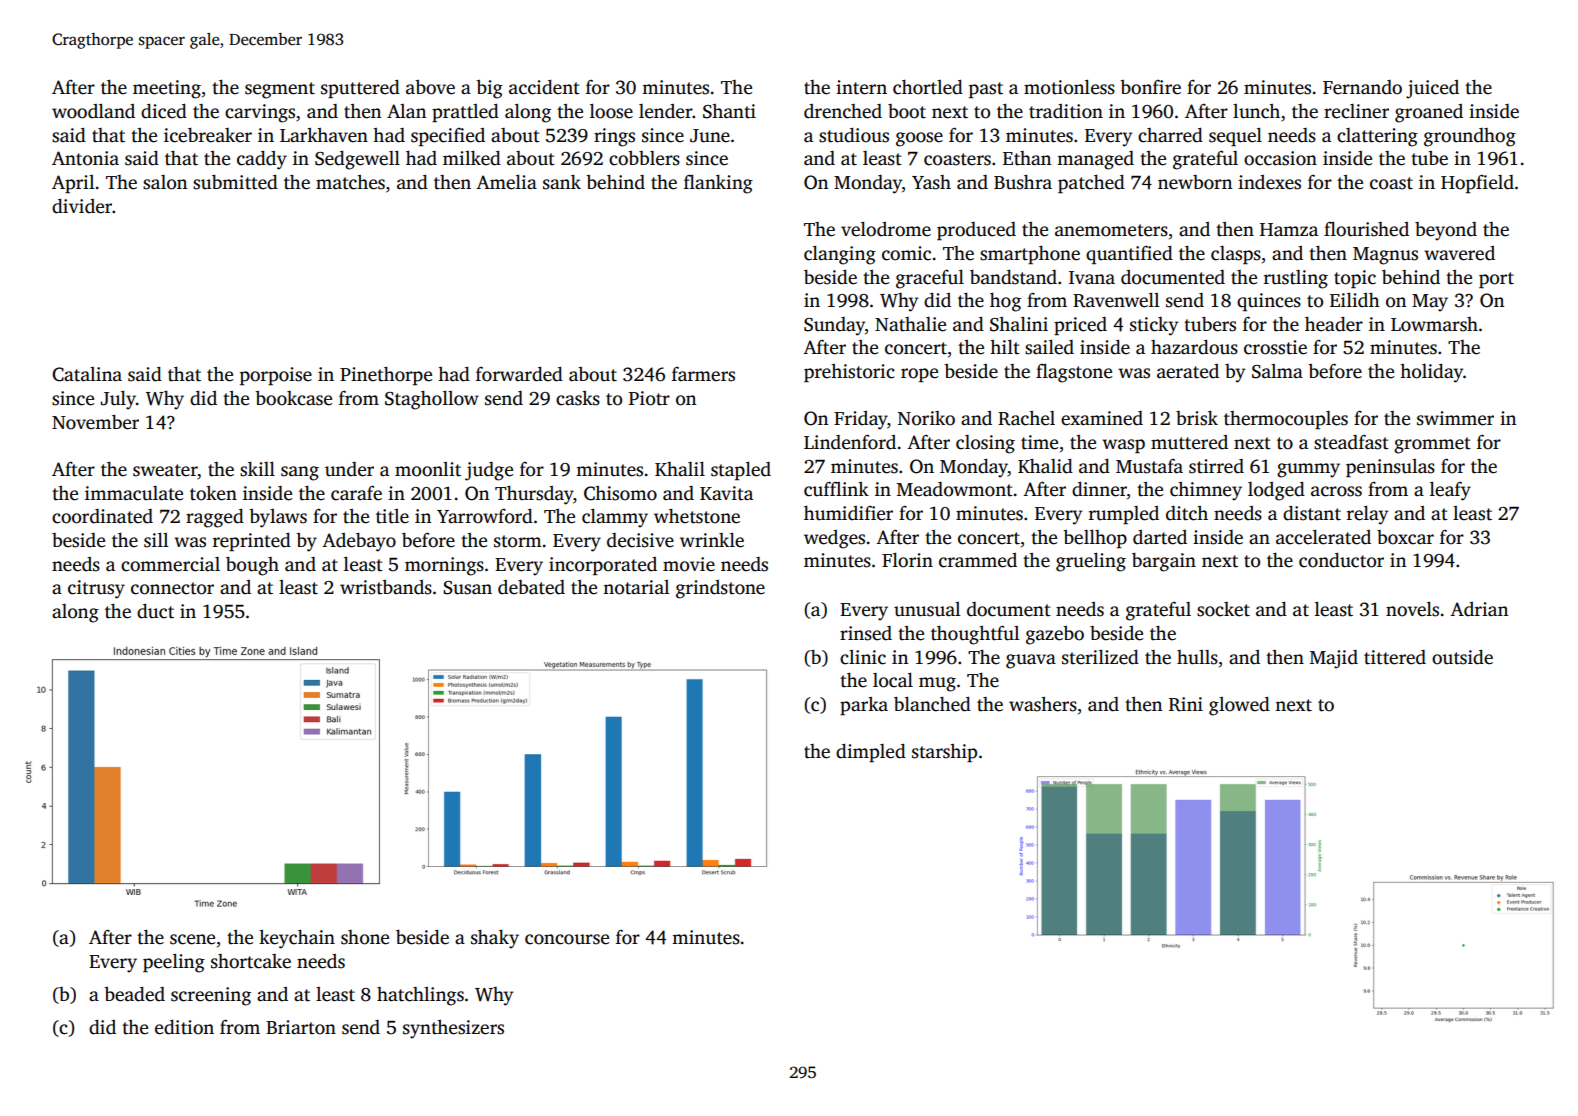 This screenshot has width=1578, height=1116. Describe the element at coordinates (260, 113) in the screenshot. I see `carvings` at that location.
